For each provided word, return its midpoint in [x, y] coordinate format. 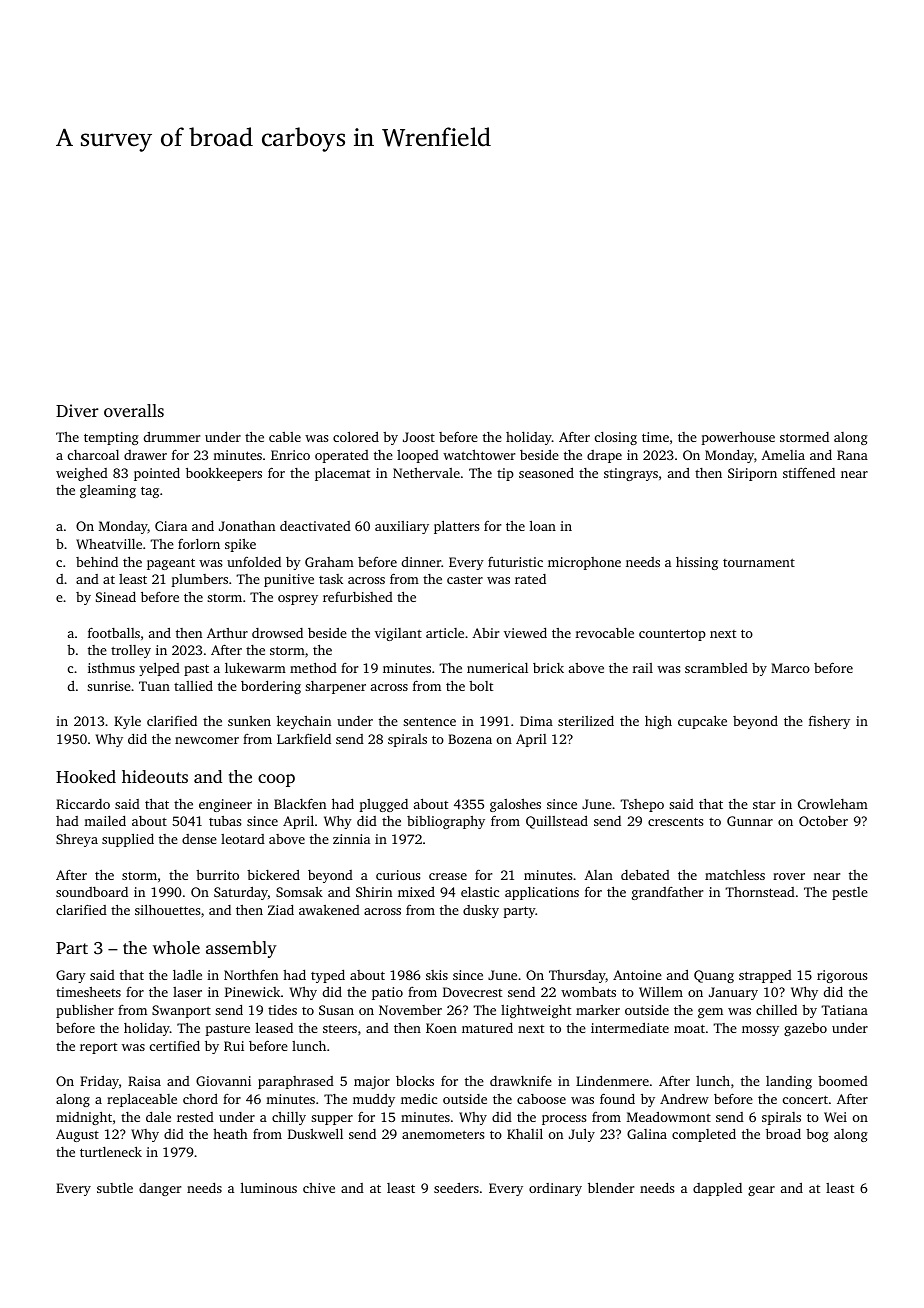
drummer [172, 437]
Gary [71, 976]
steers [340, 1029]
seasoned [546, 473]
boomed [843, 1081]
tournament [759, 563]
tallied [193, 686]
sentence [429, 721]
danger [160, 1189]
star [764, 804]
